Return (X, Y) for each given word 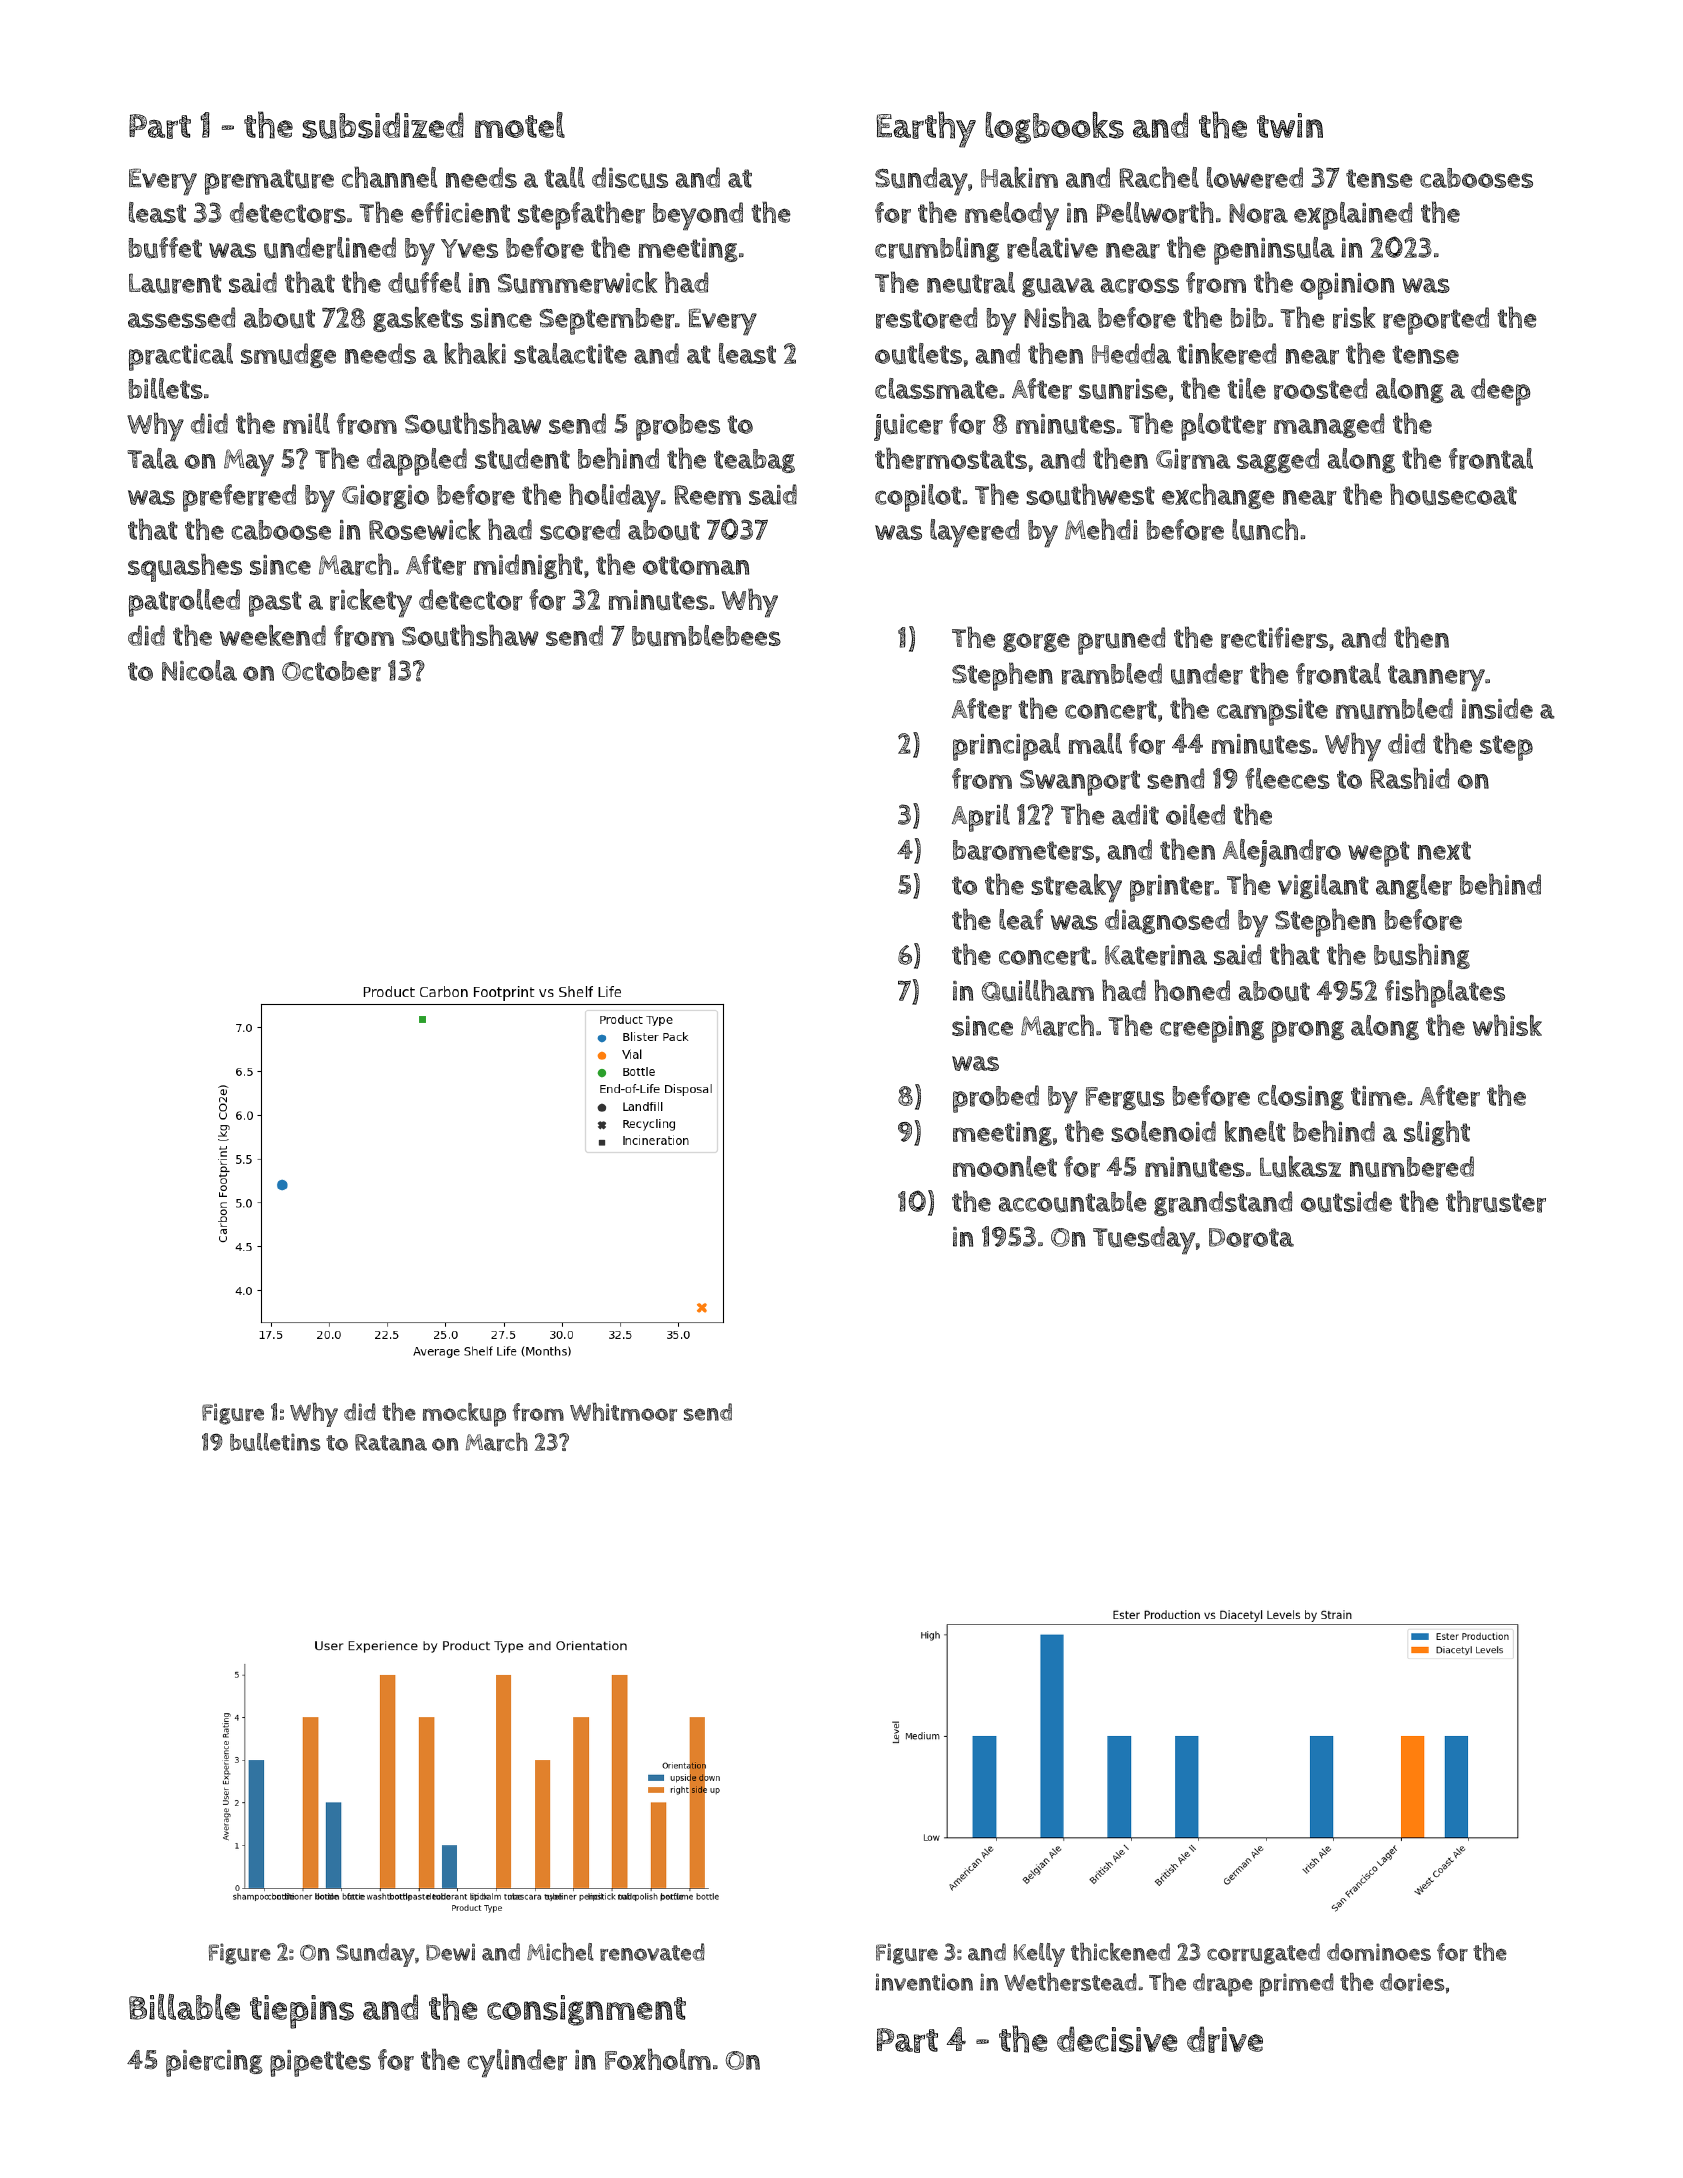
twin (1290, 125)
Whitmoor (623, 1412)
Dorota (1251, 1238)
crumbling (937, 249)
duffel (424, 283)
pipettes (320, 2063)
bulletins (275, 1442)
